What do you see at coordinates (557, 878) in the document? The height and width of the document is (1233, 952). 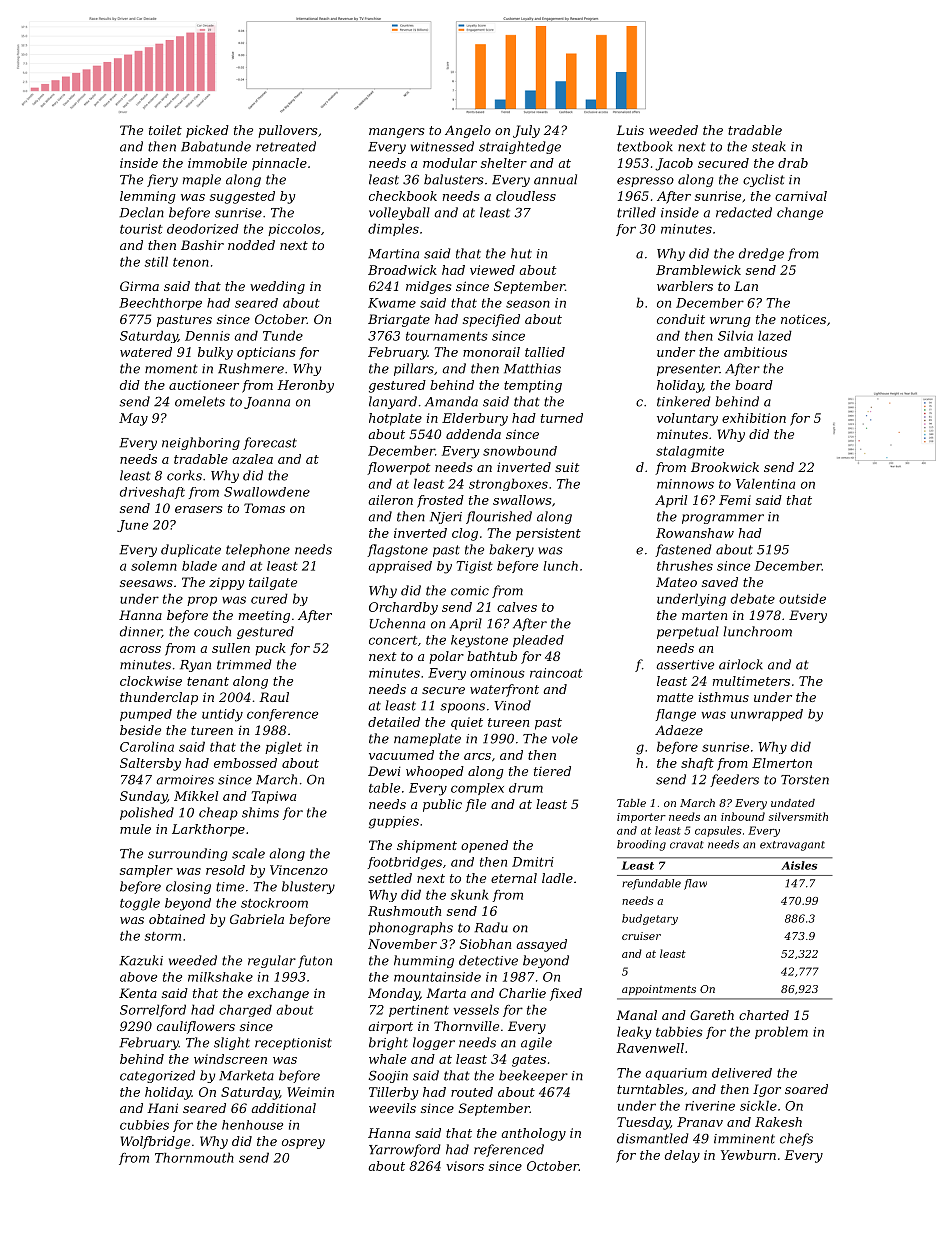 I see `ladle` at bounding box center [557, 878].
